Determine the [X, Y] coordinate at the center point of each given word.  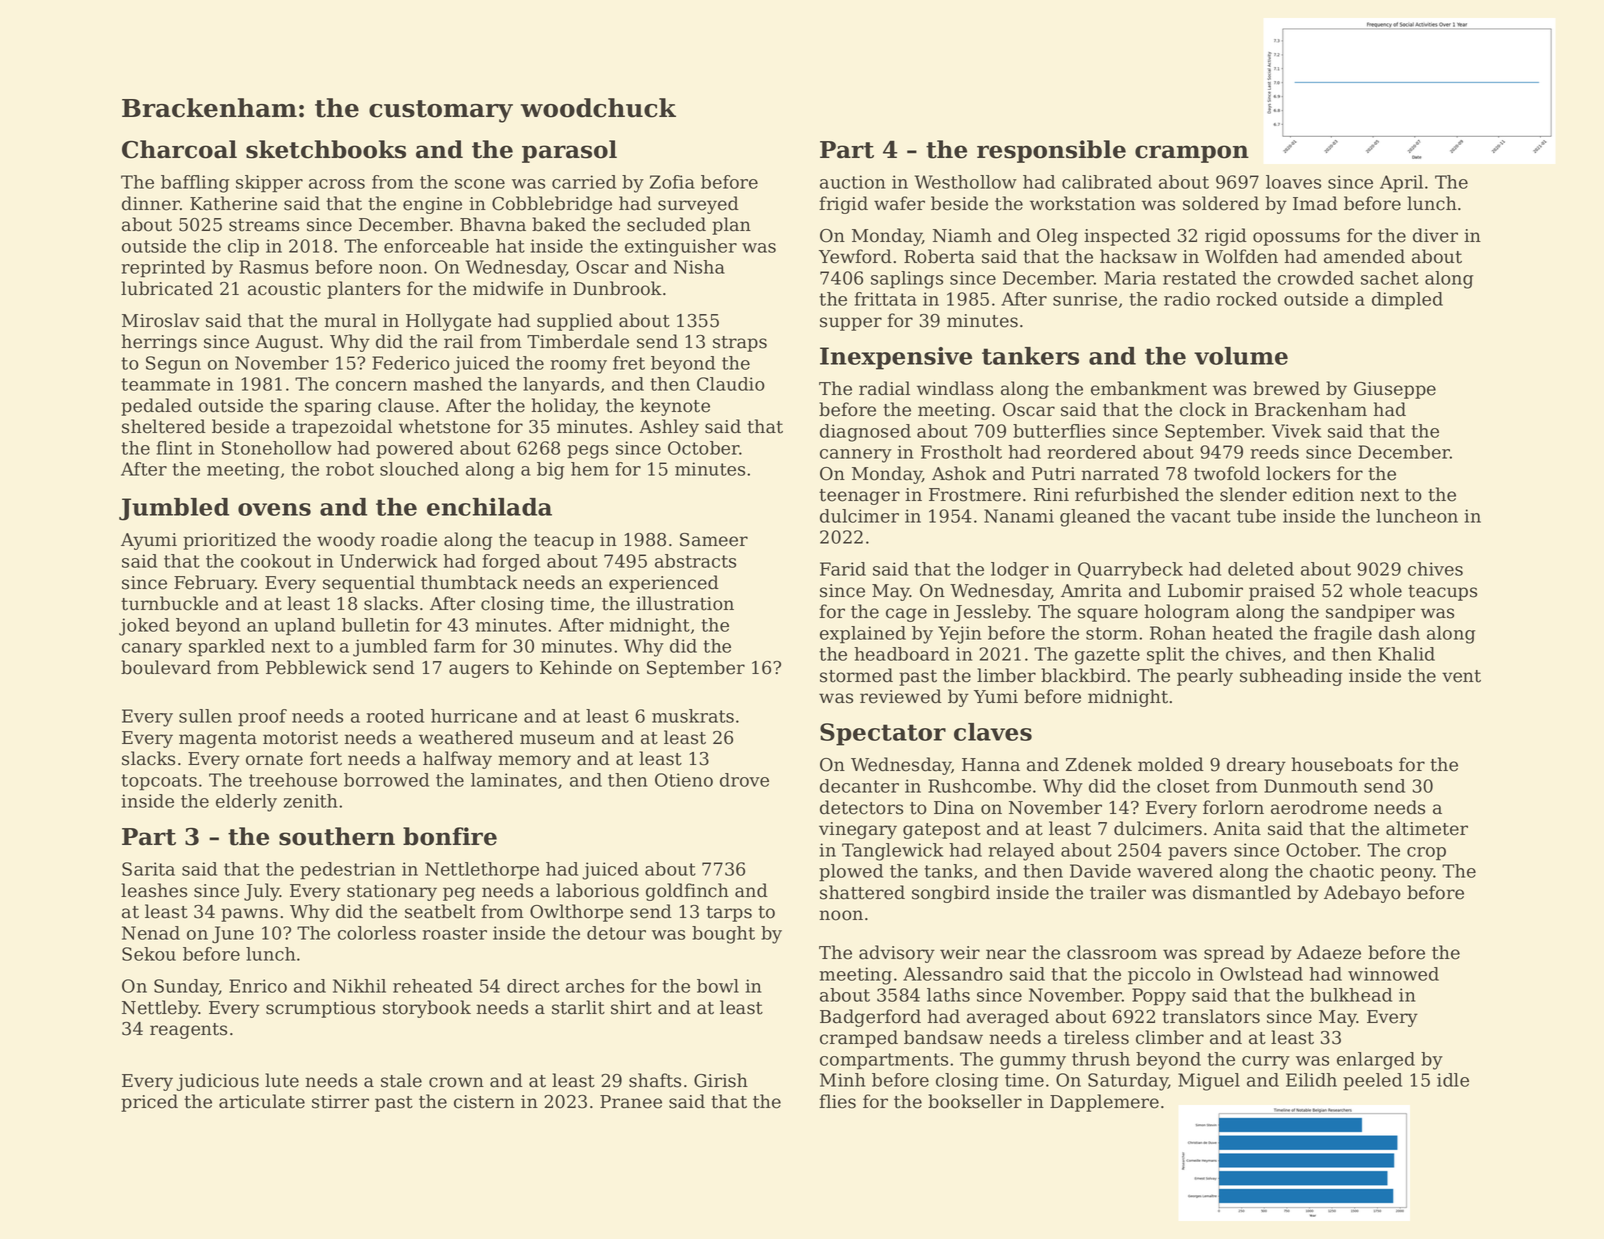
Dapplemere [1104, 1103]
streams [264, 225]
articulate [262, 1101]
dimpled [1407, 301]
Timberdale [578, 341]
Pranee [631, 1102]
